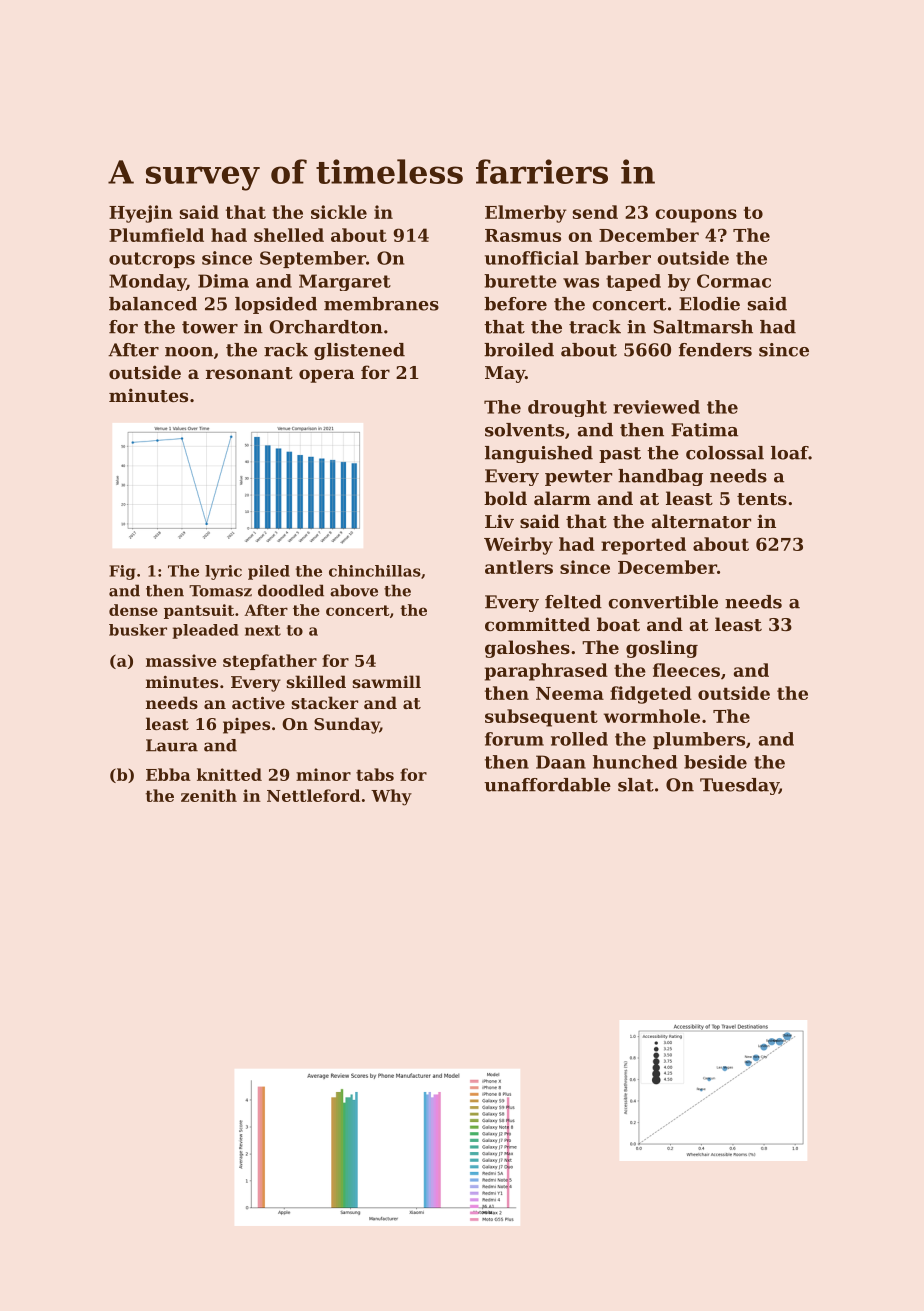  Describe the element at coordinates (515, 304) in the screenshot. I see `before` at that location.
